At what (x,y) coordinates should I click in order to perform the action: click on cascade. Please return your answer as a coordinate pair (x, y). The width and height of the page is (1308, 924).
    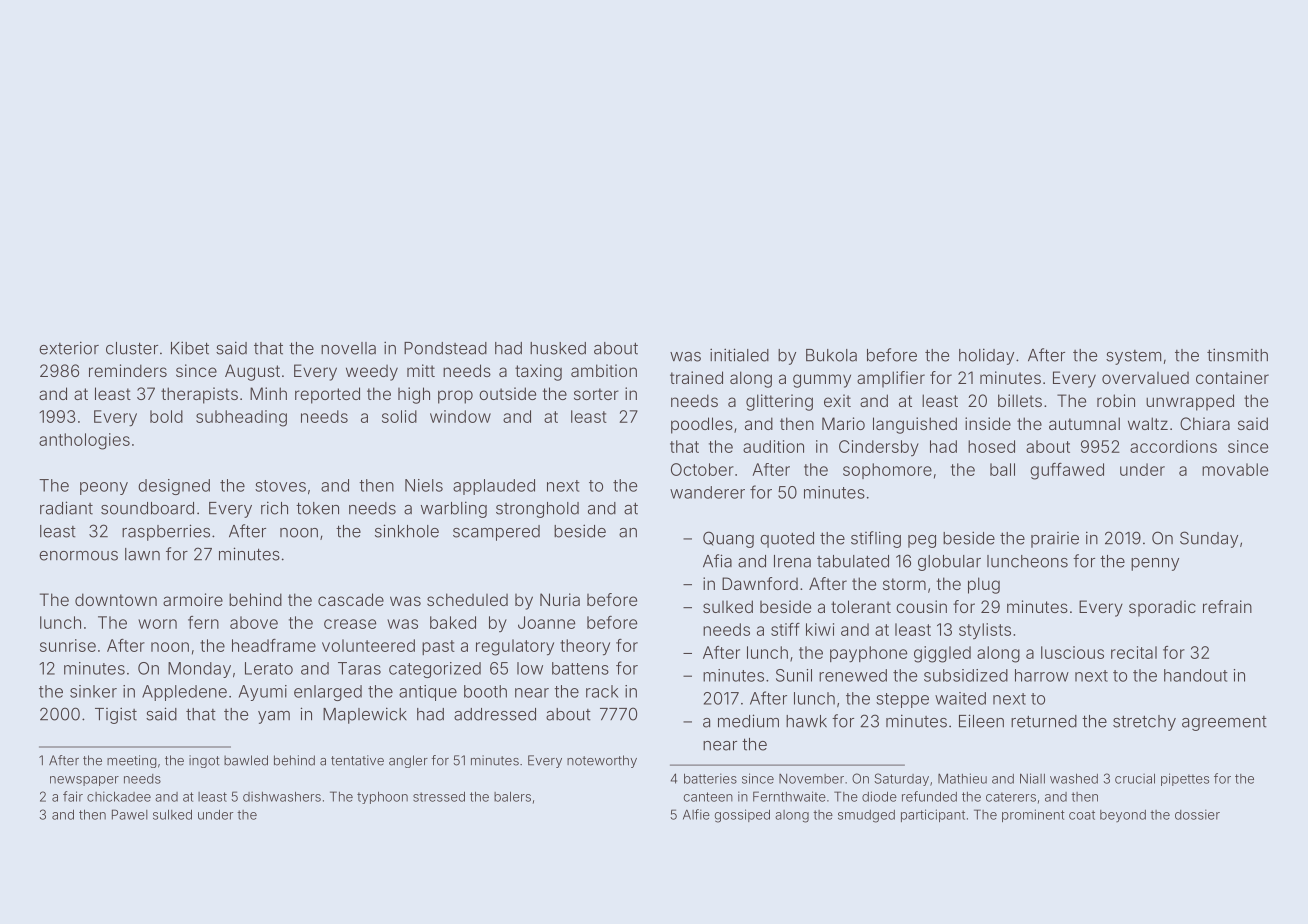
    Looking at the image, I should click on (351, 599).
